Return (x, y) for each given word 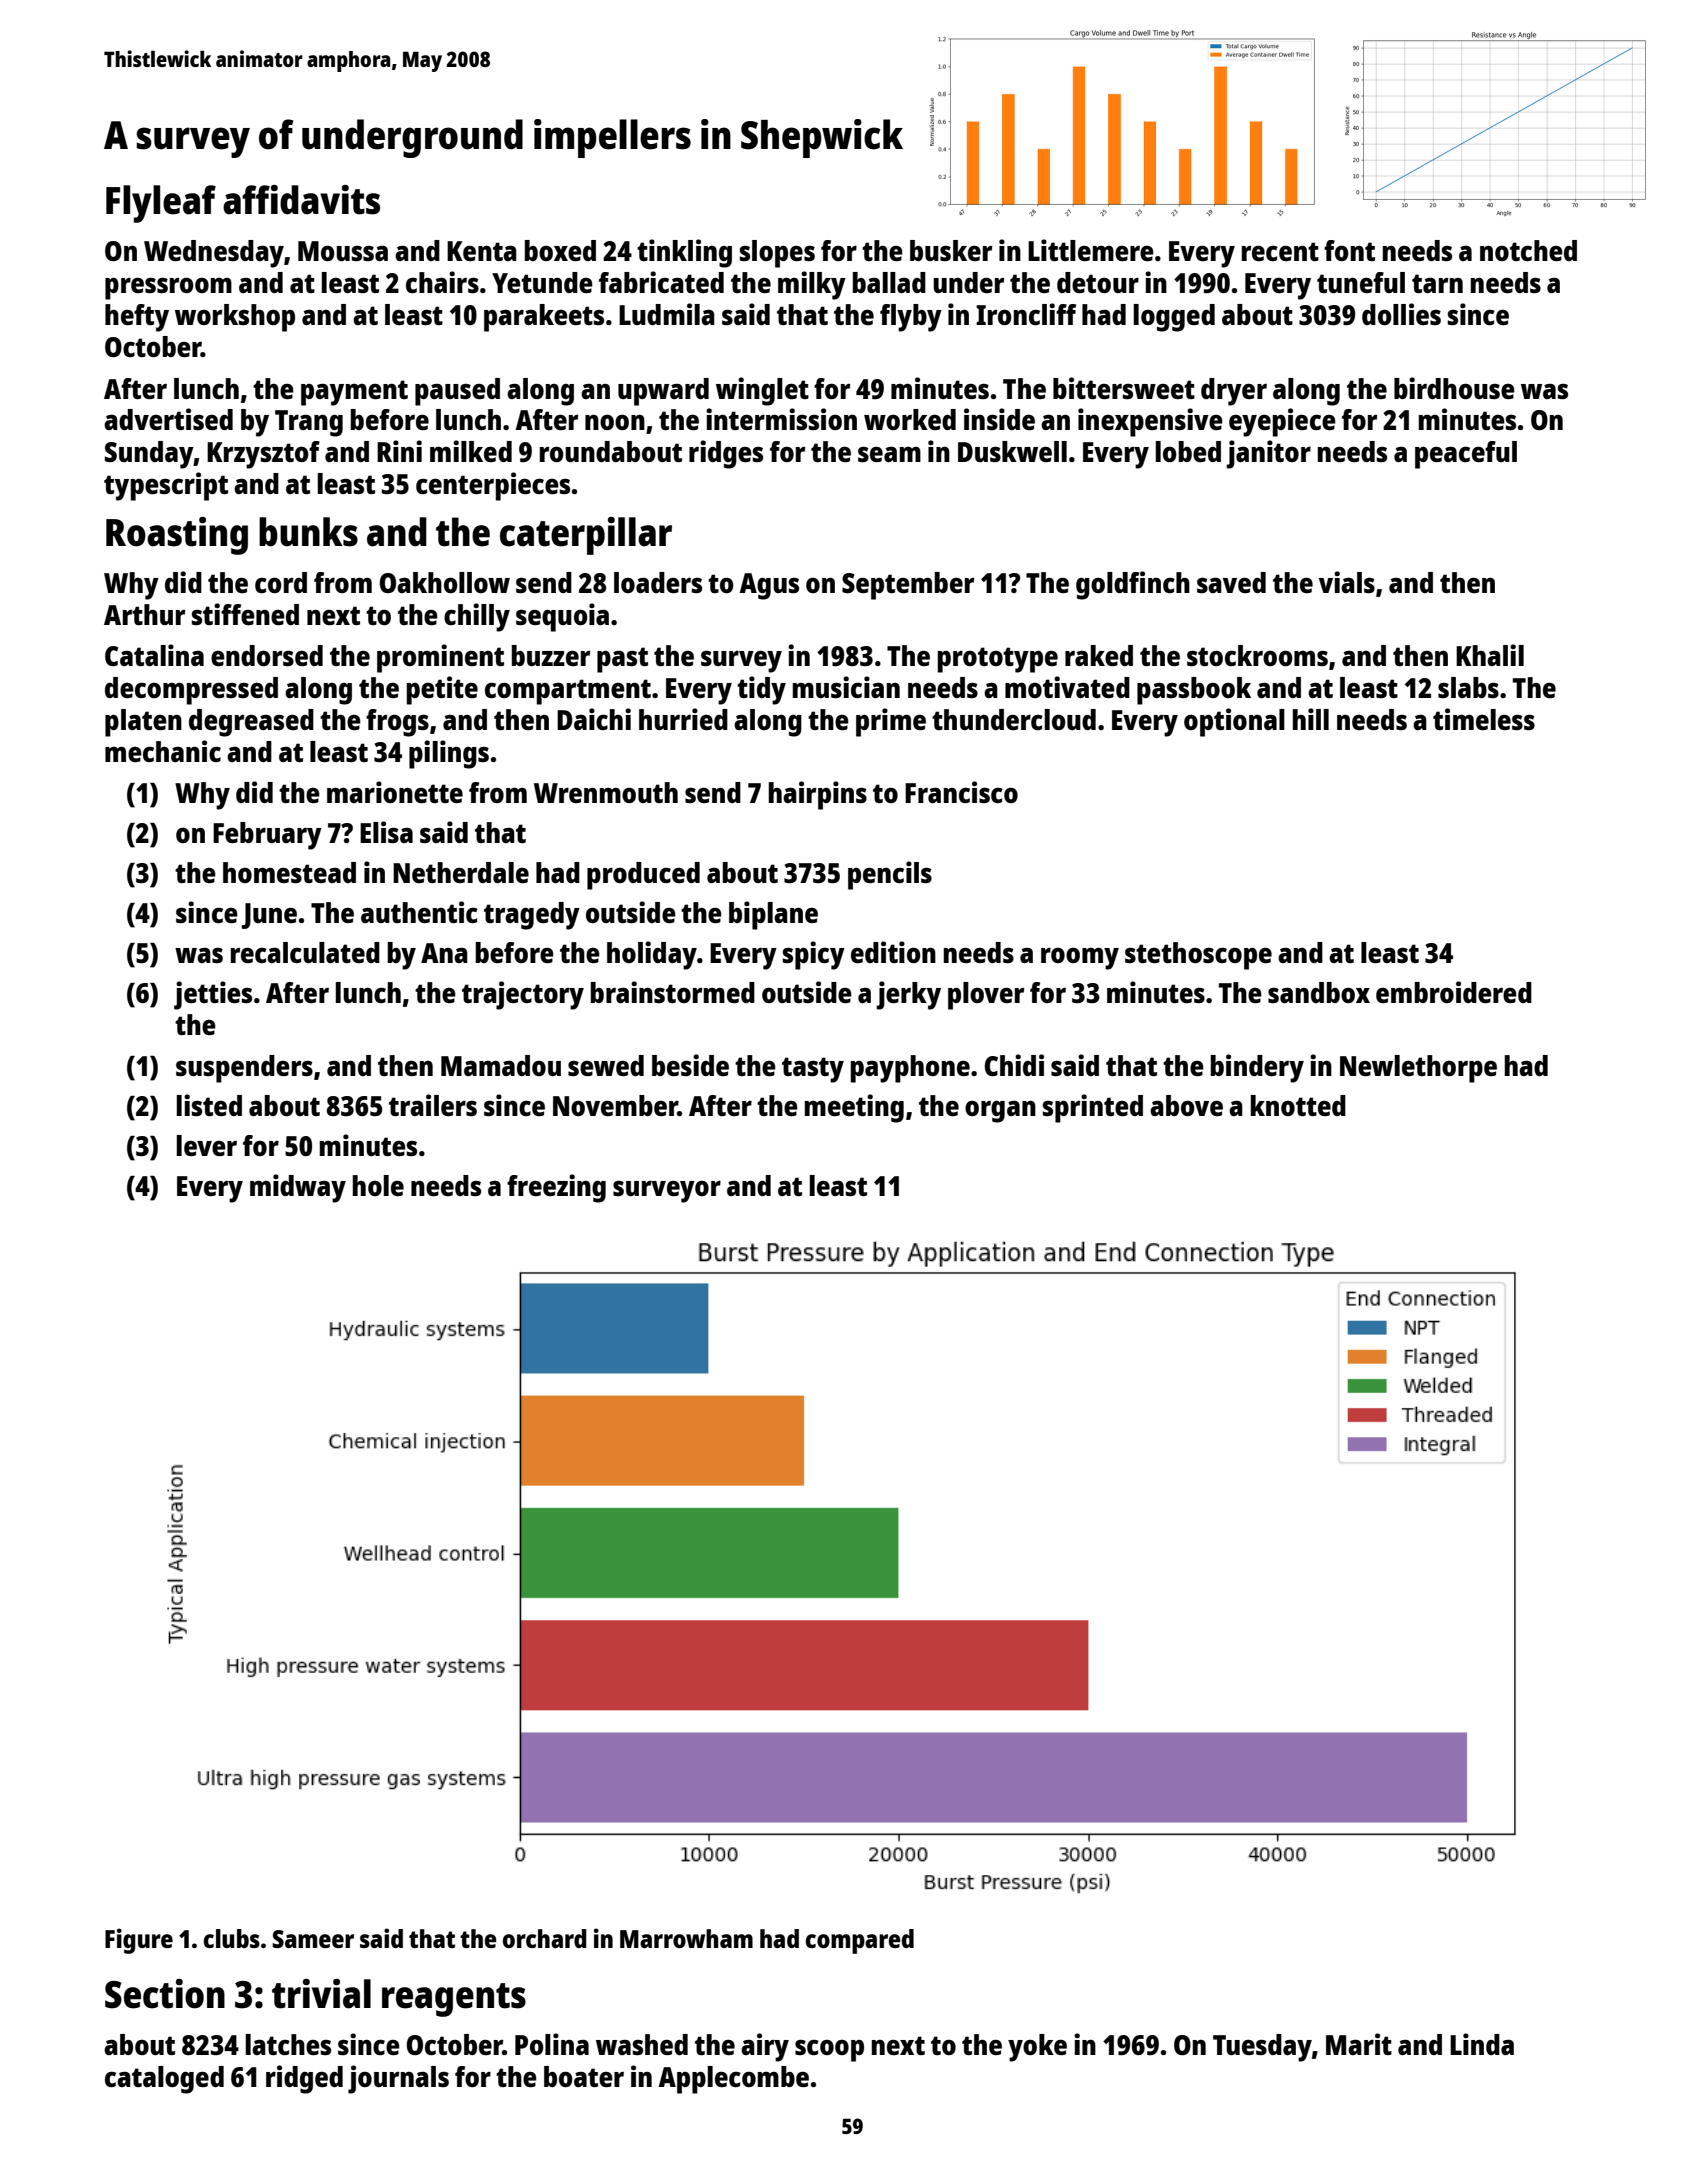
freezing (556, 1188)
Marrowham (686, 1938)
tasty (813, 1070)
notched (1528, 250)
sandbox (1319, 992)
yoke (1037, 2048)
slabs (1468, 687)
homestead (289, 872)
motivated (1067, 687)
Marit (1359, 2044)
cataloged (164, 2080)
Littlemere (1091, 250)
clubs (232, 1938)
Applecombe (733, 2080)
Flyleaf (161, 204)
